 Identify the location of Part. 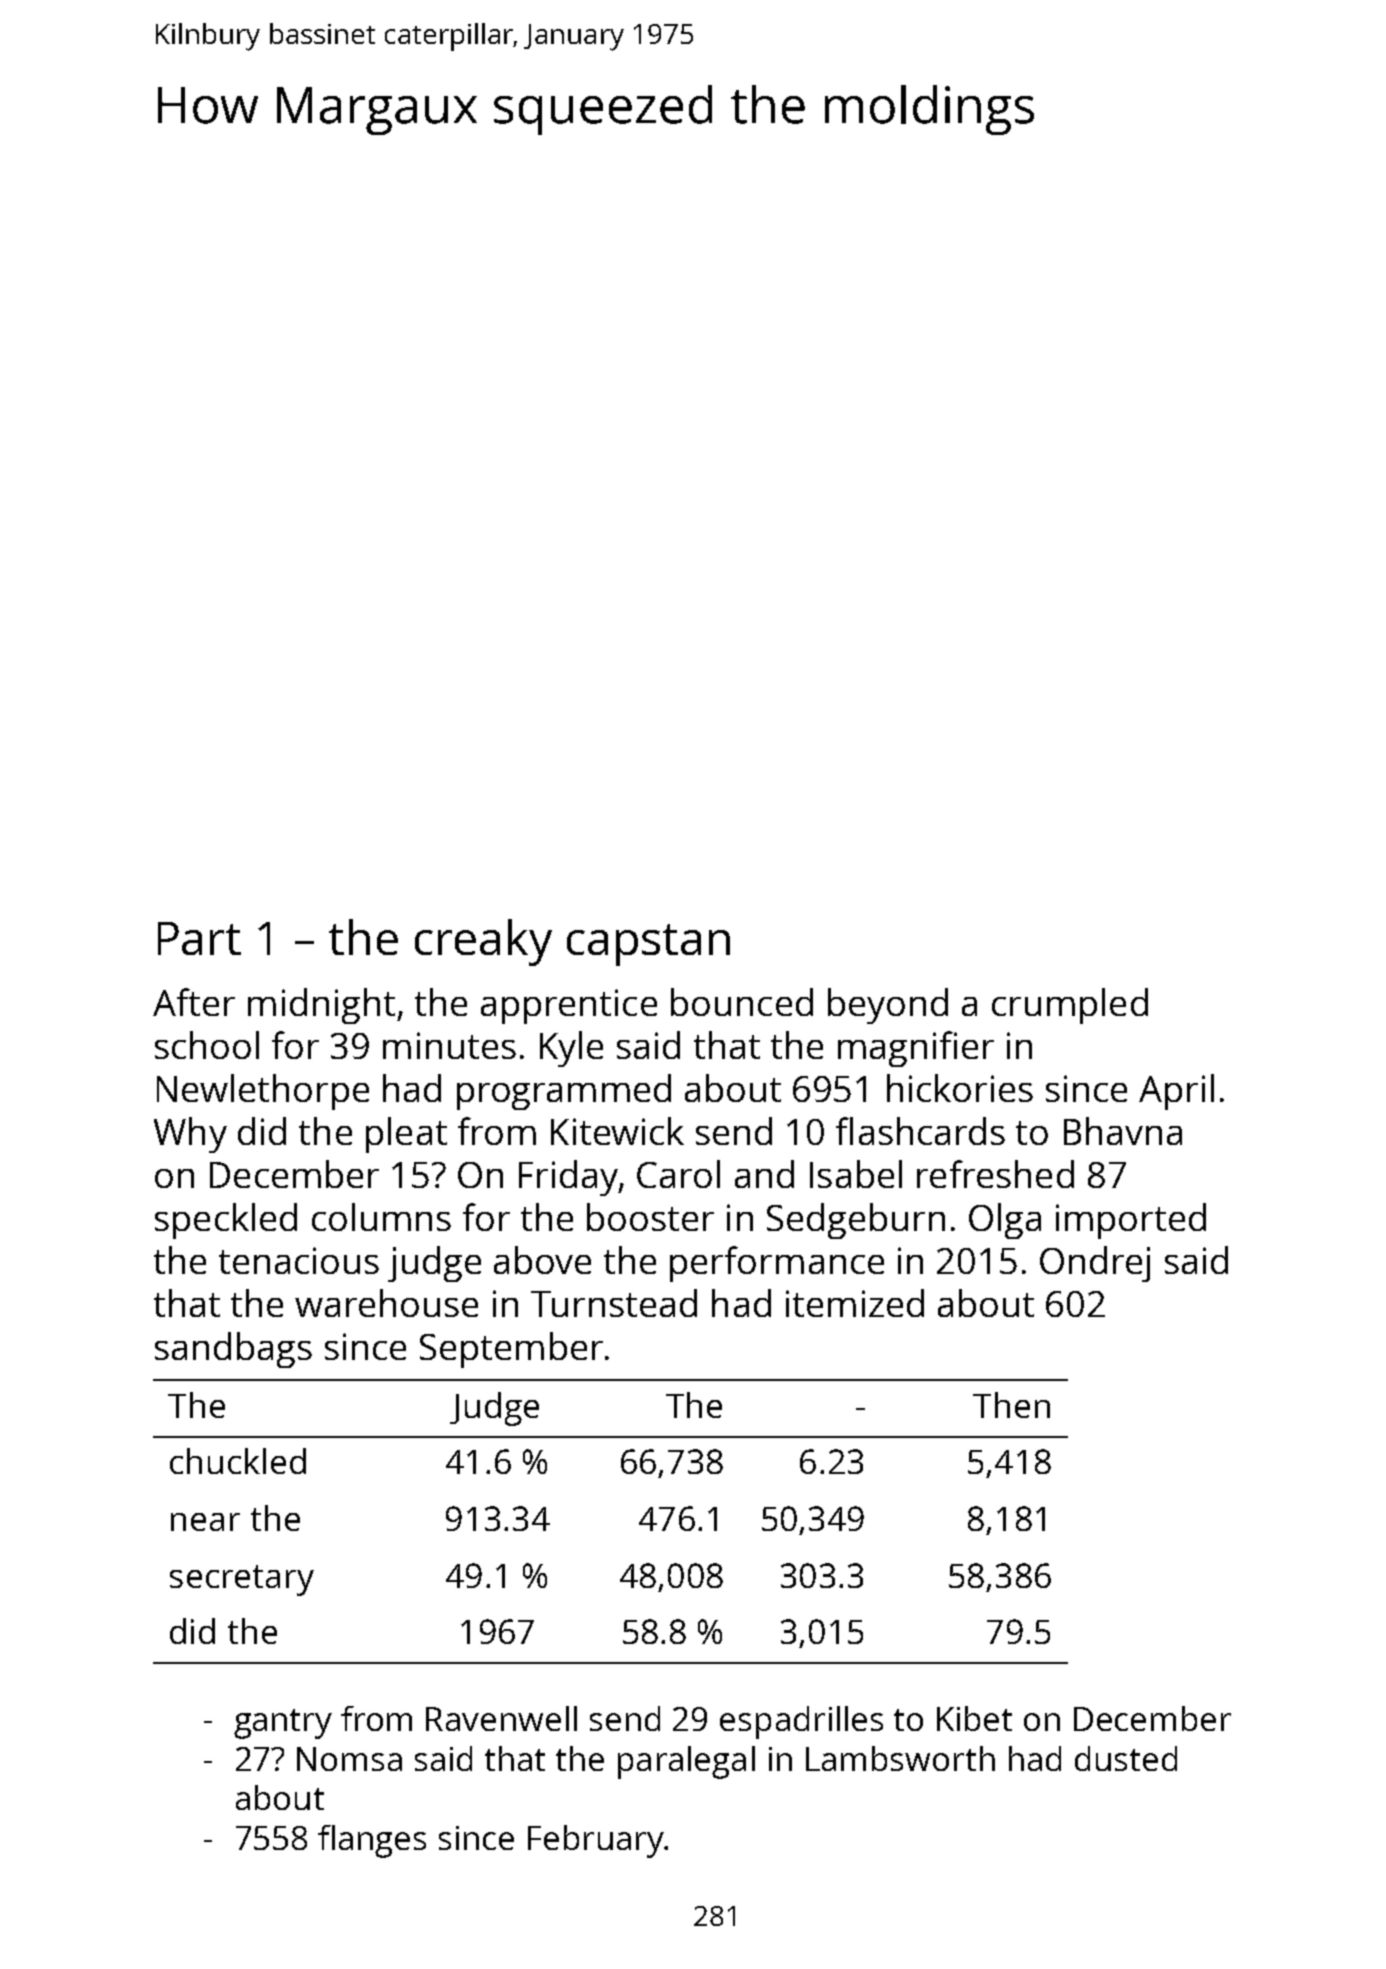
(199, 938).
